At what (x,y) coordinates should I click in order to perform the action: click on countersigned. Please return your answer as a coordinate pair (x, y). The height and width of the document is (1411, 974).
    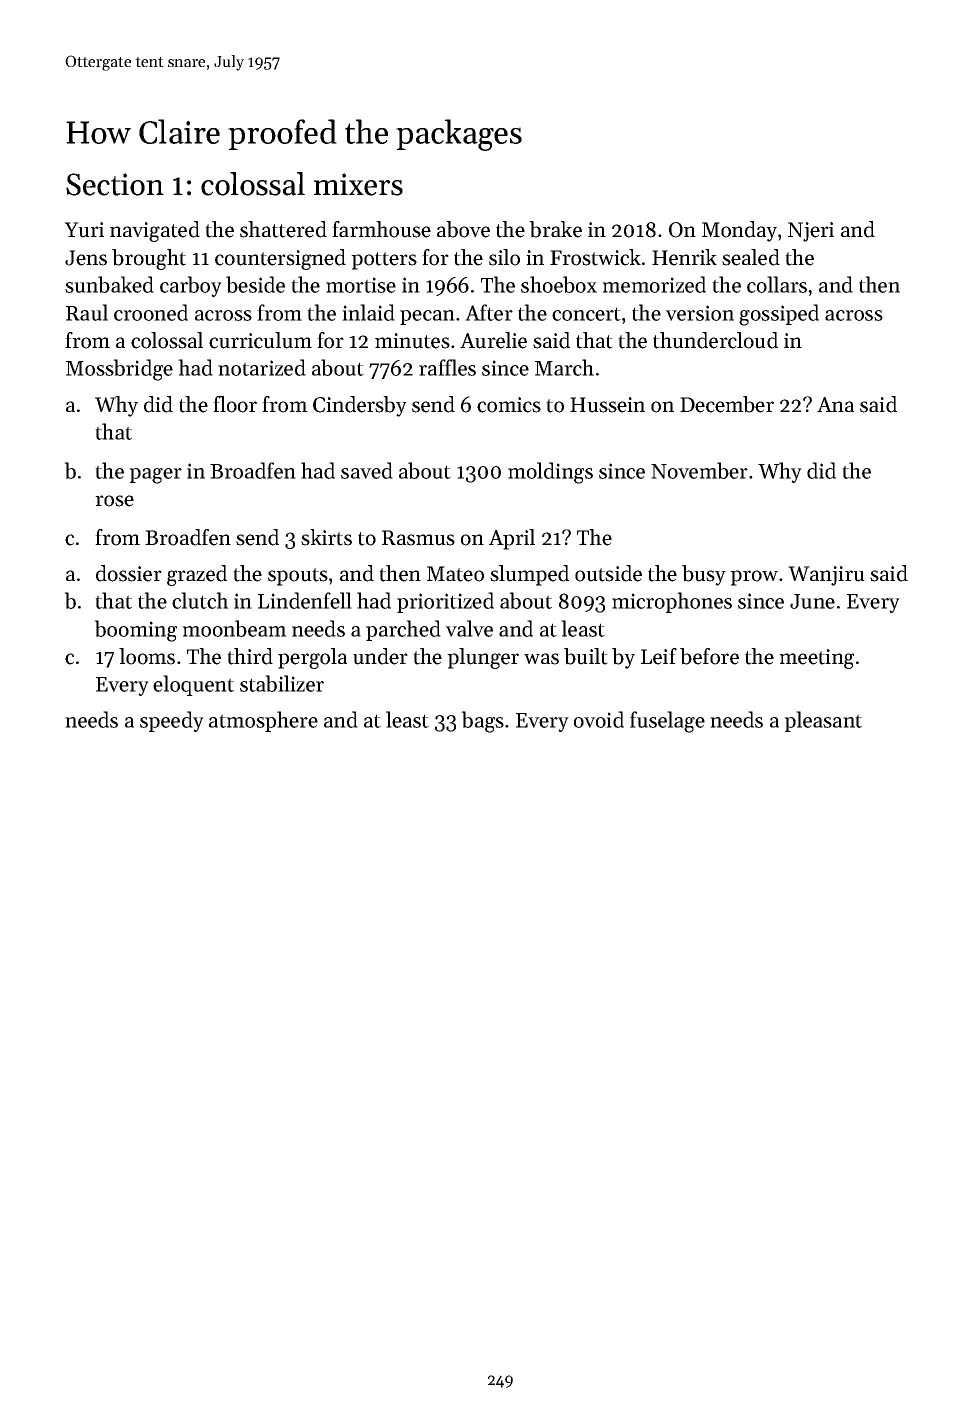
    Looking at the image, I should click on (280, 259).
